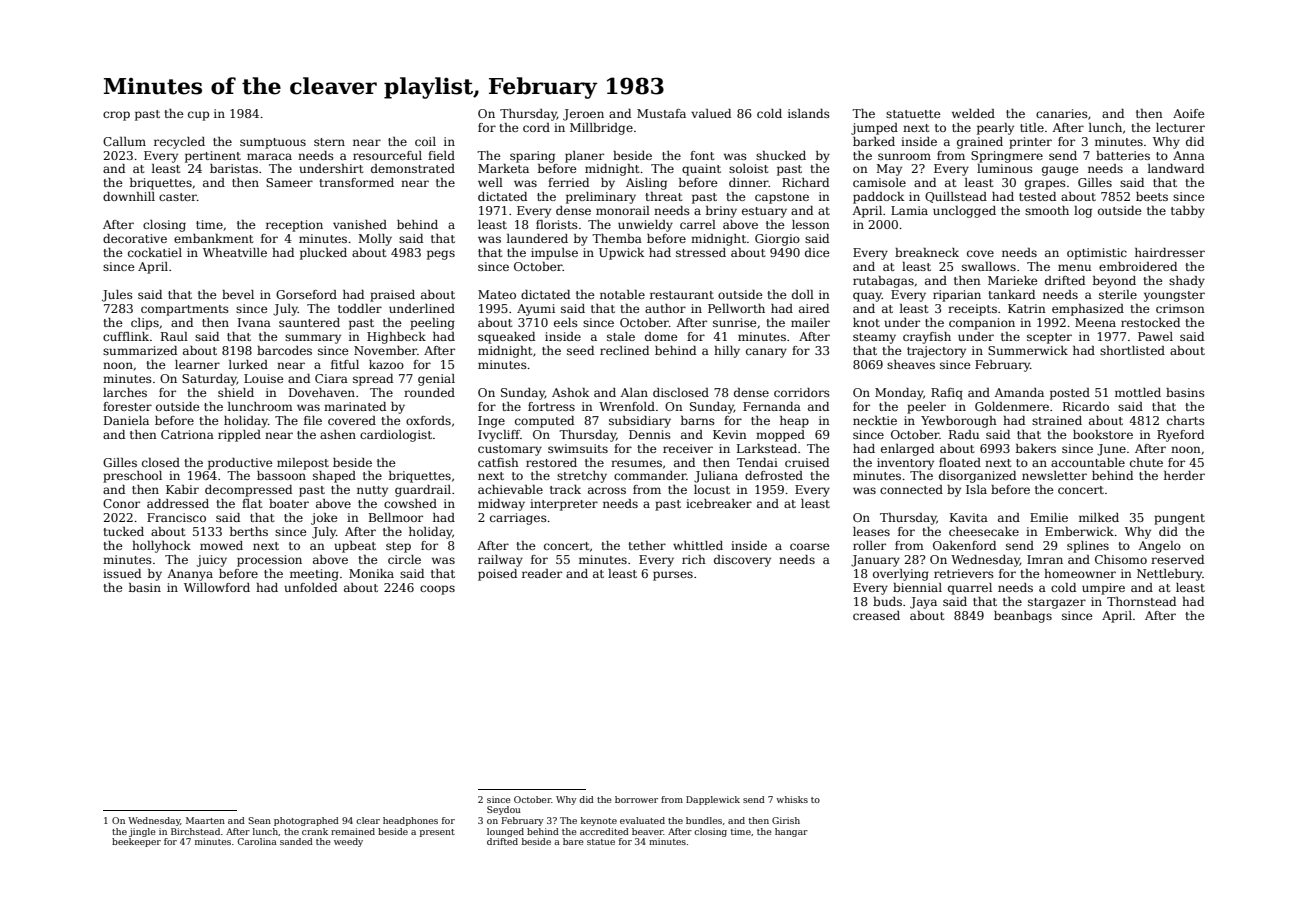  What do you see at coordinates (329, 142) in the screenshot?
I see `stern` at bounding box center [329, 142].
